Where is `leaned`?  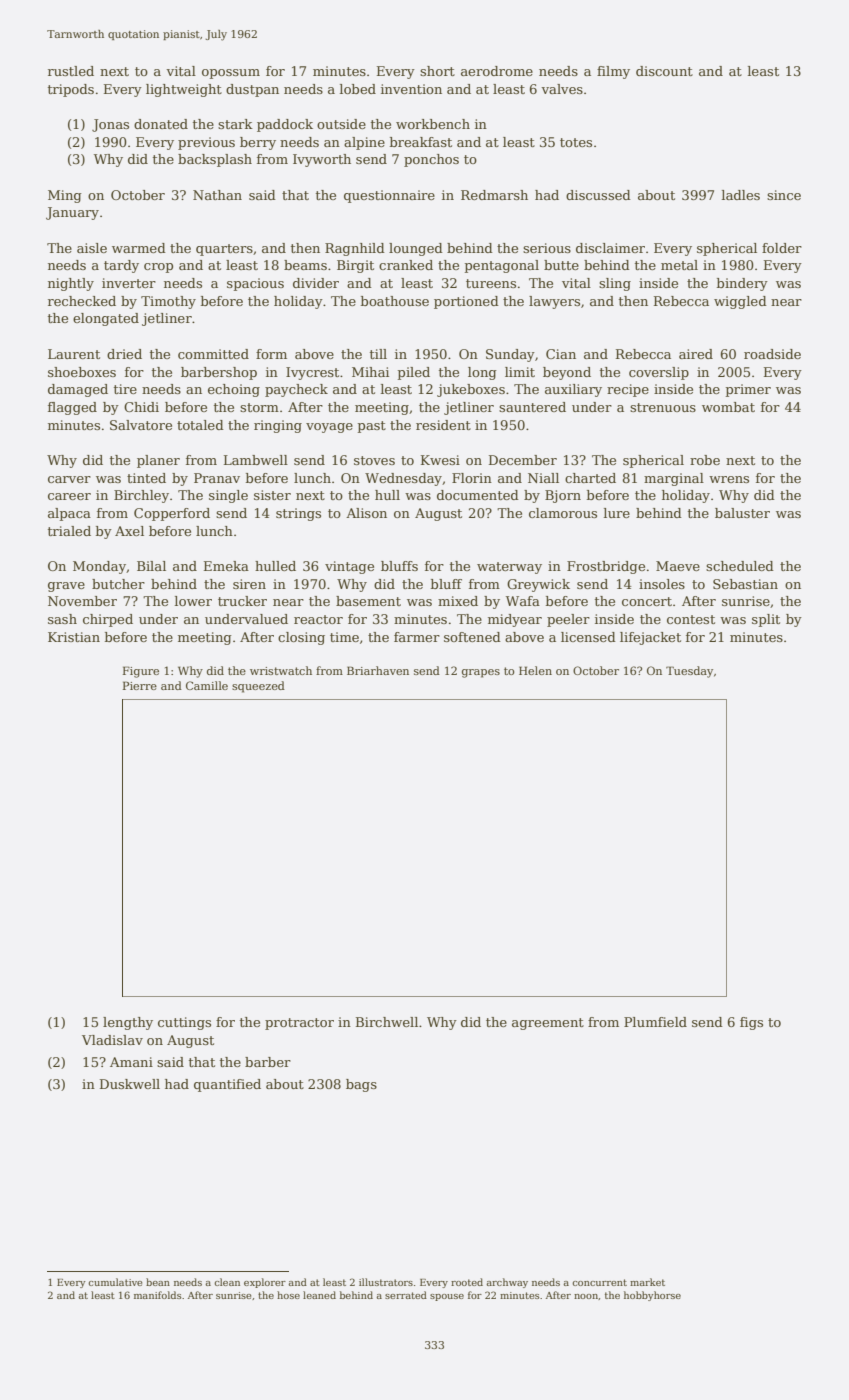
leaned is located at coordinates (319, 1295).
